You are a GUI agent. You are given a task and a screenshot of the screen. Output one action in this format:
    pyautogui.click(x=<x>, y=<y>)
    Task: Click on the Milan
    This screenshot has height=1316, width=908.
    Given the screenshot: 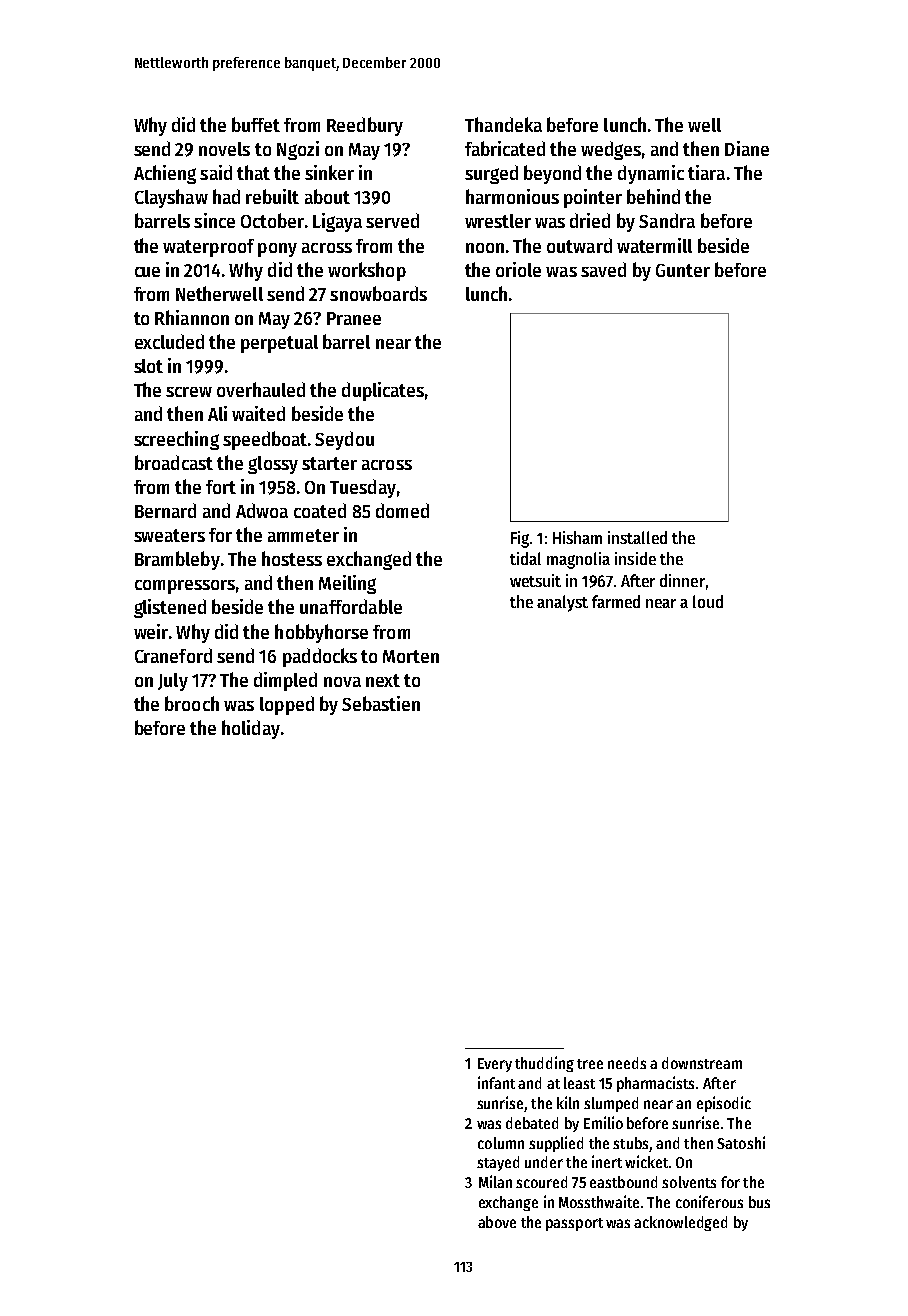 What is the action you would take?
    pyautogui.click(x=495, y=1181)
